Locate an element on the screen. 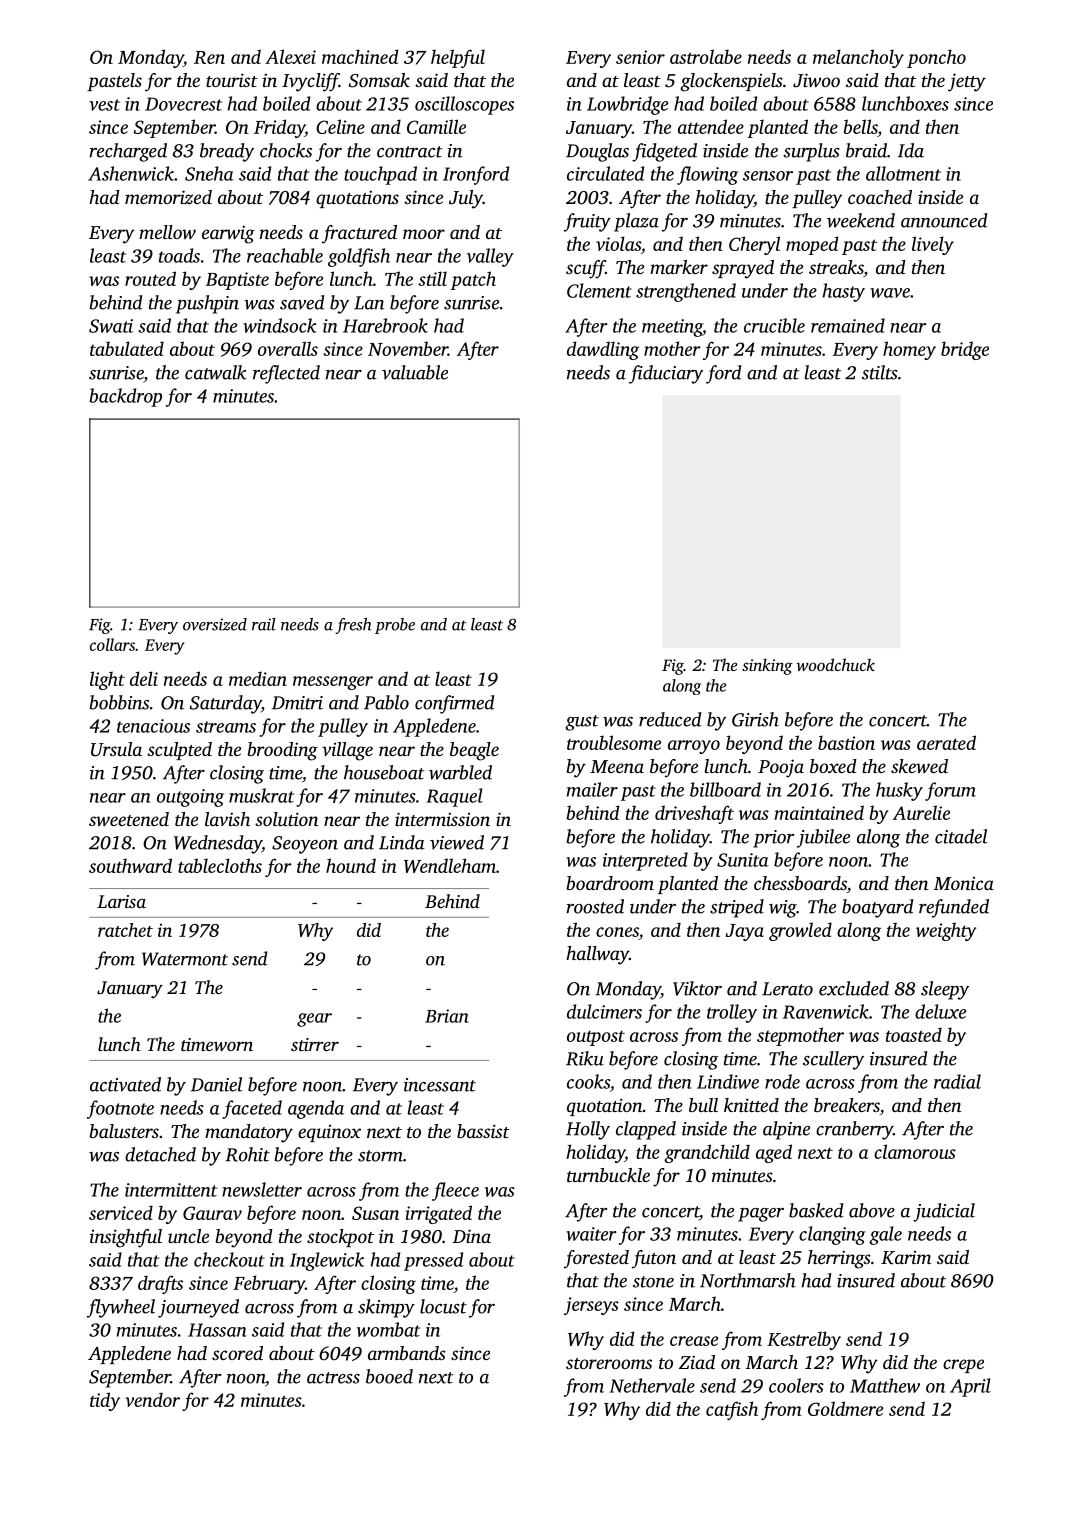 Image resolution: width=1086 pixels, height=1536 pixels. April is located at coordinates (970, 1387).
